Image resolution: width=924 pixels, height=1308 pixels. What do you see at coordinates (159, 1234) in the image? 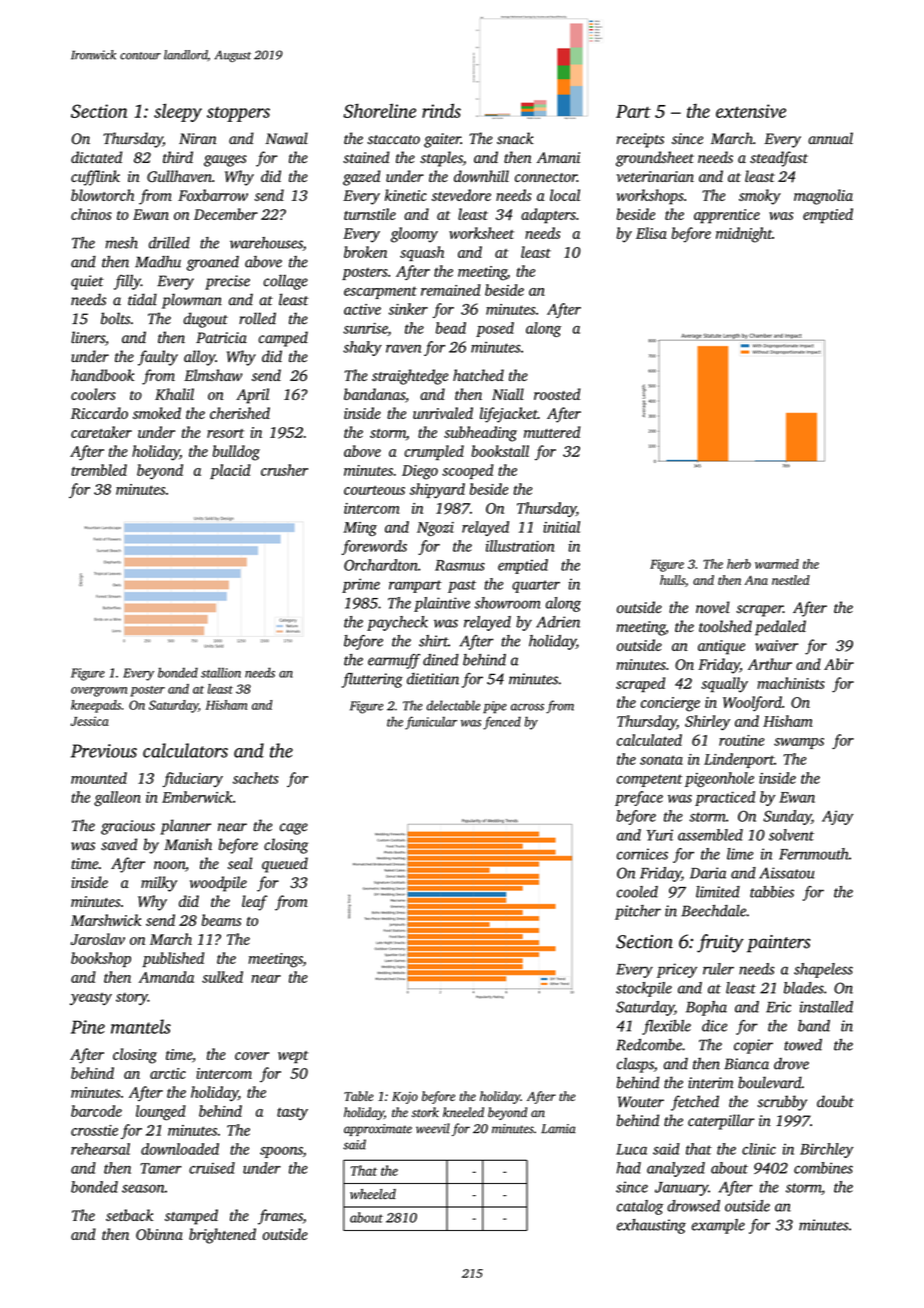
I see `Obinna` at bounding box center [159, 1234].
